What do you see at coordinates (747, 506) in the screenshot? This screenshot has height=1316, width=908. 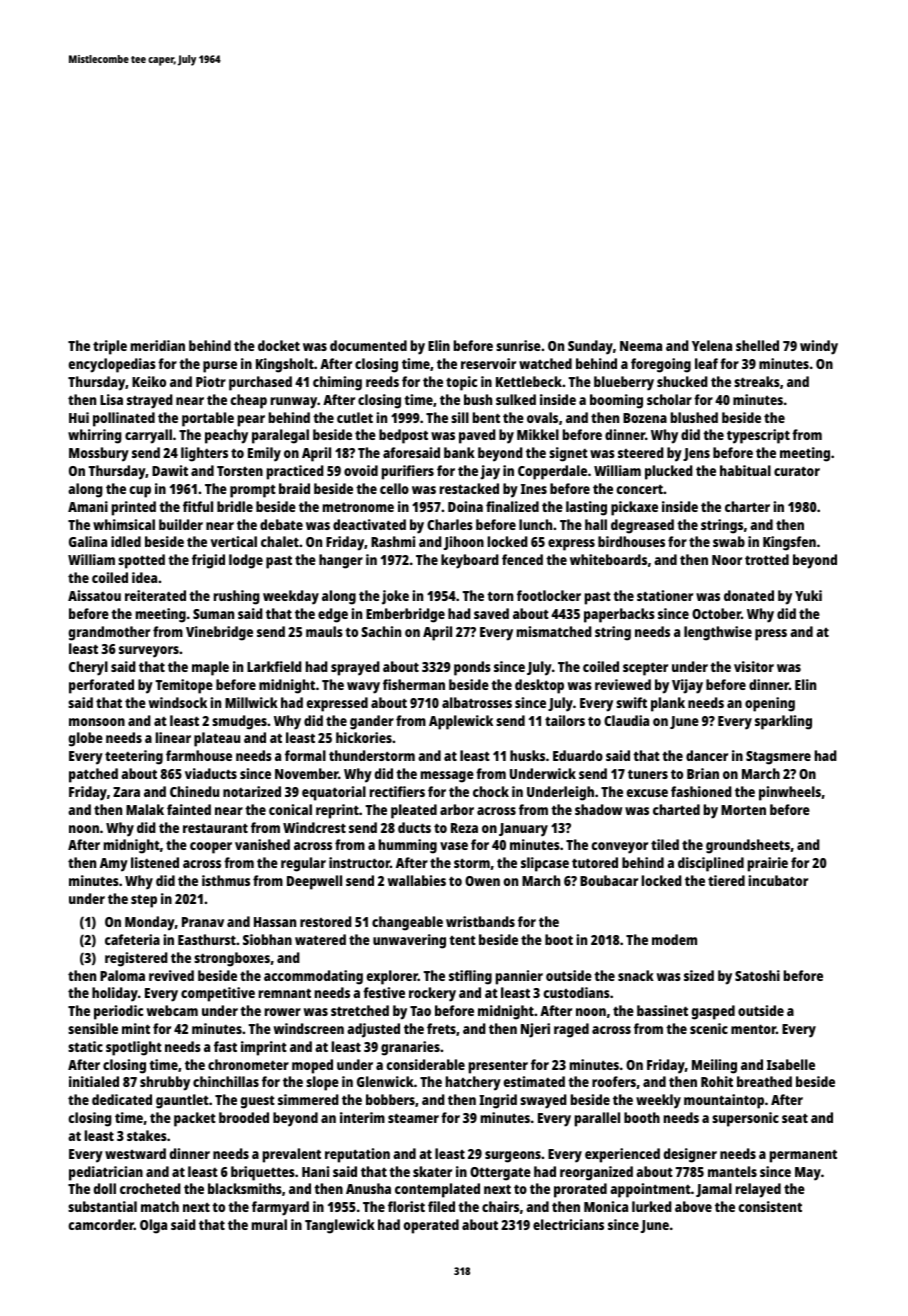 I see `charter` at bounding box center [747, 506].
